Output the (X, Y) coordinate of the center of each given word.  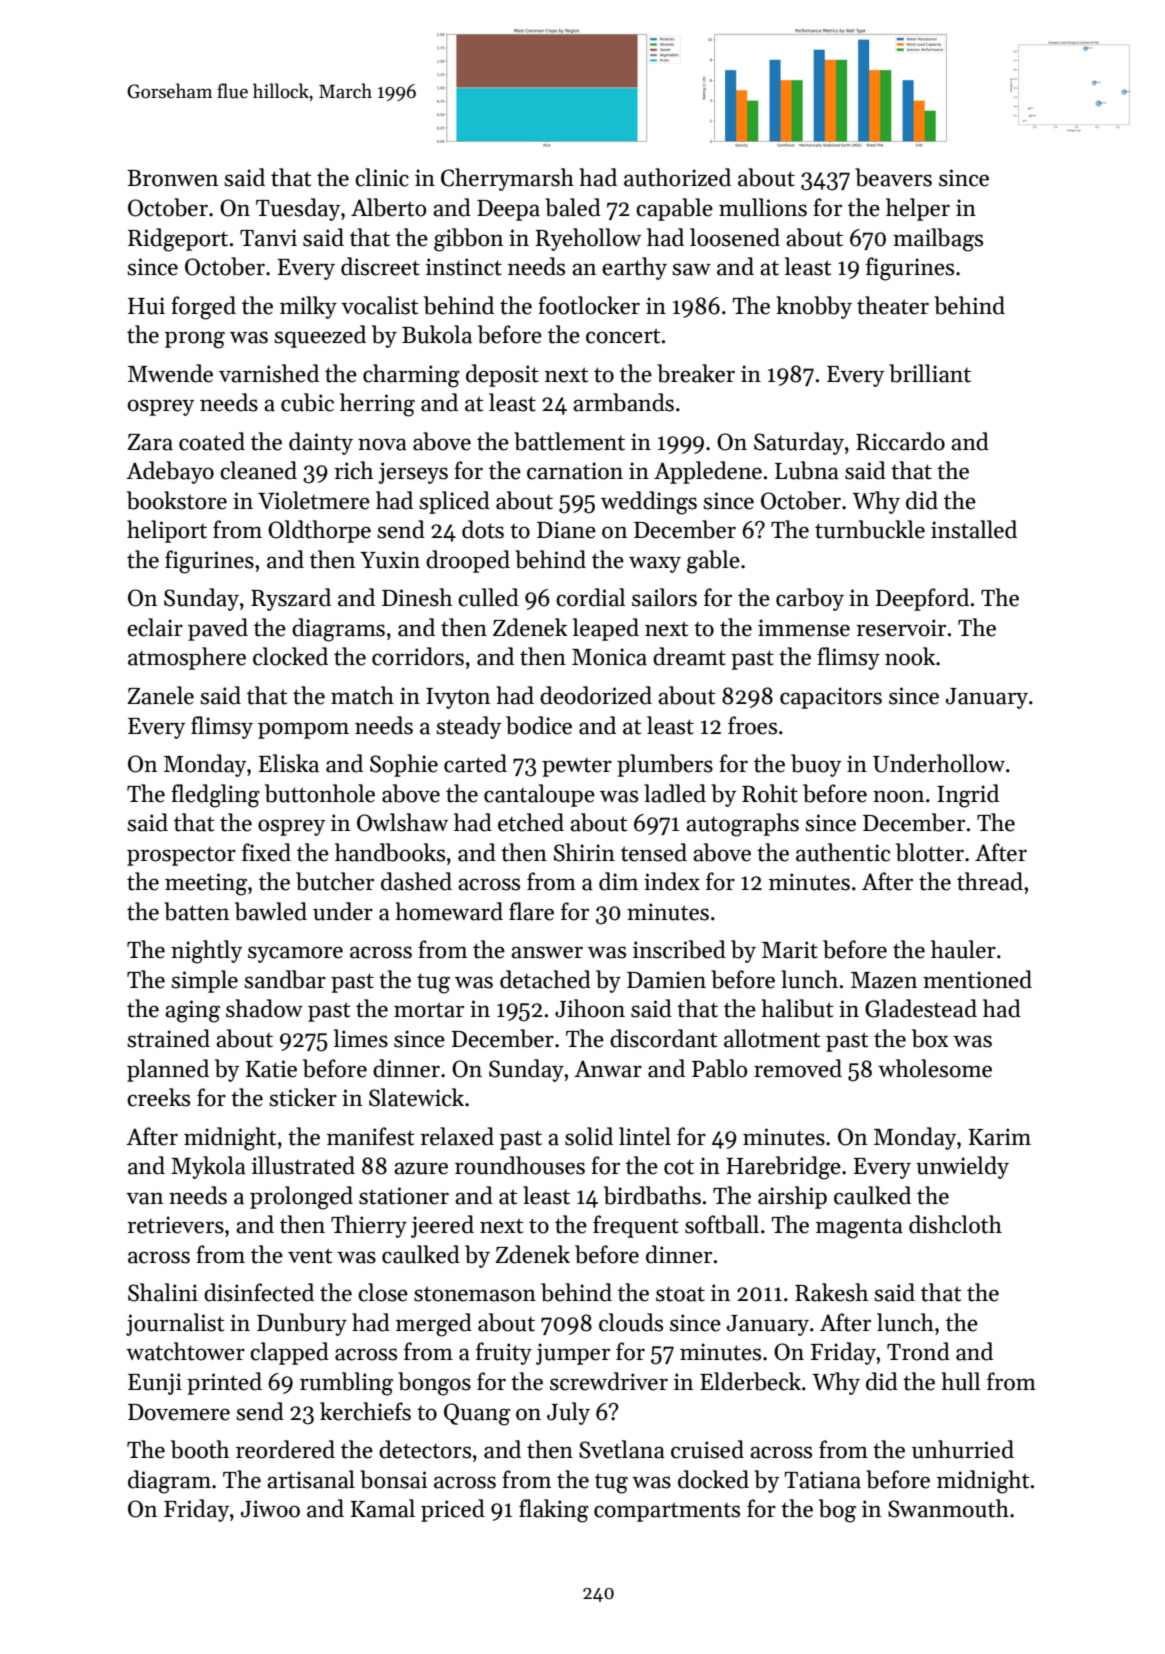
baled (573, 207)
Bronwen (173, 178)
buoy (816, 765)
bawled (271, 911)
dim (618, 881)
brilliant (930, 373)
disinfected (259, 1292)
